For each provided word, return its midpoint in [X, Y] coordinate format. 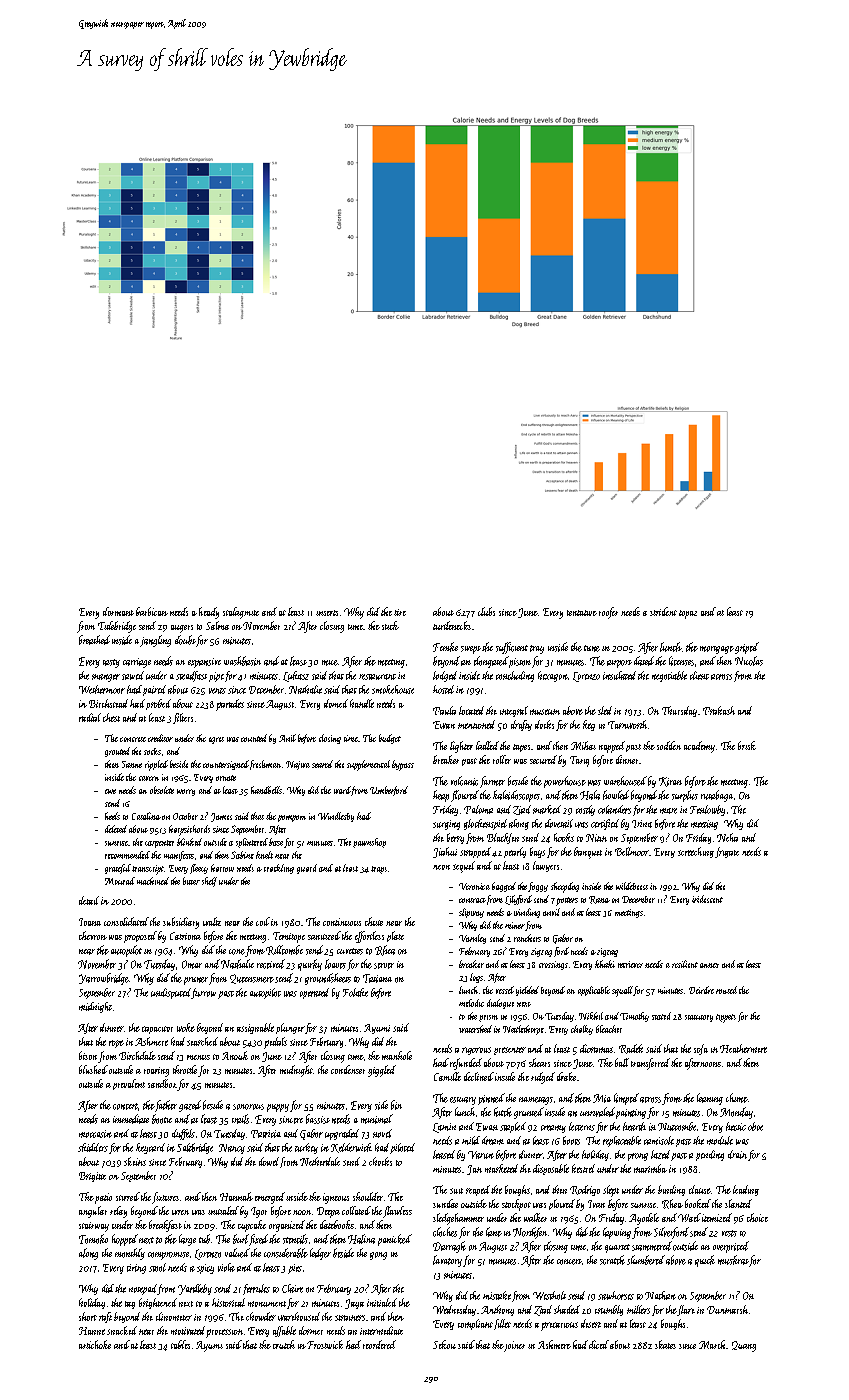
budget [390, 739]
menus [198, 1057]
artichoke [95, 1344]
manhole [397, 1055]
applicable [594, 991]
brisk [747, 745]
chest [111, 717]
